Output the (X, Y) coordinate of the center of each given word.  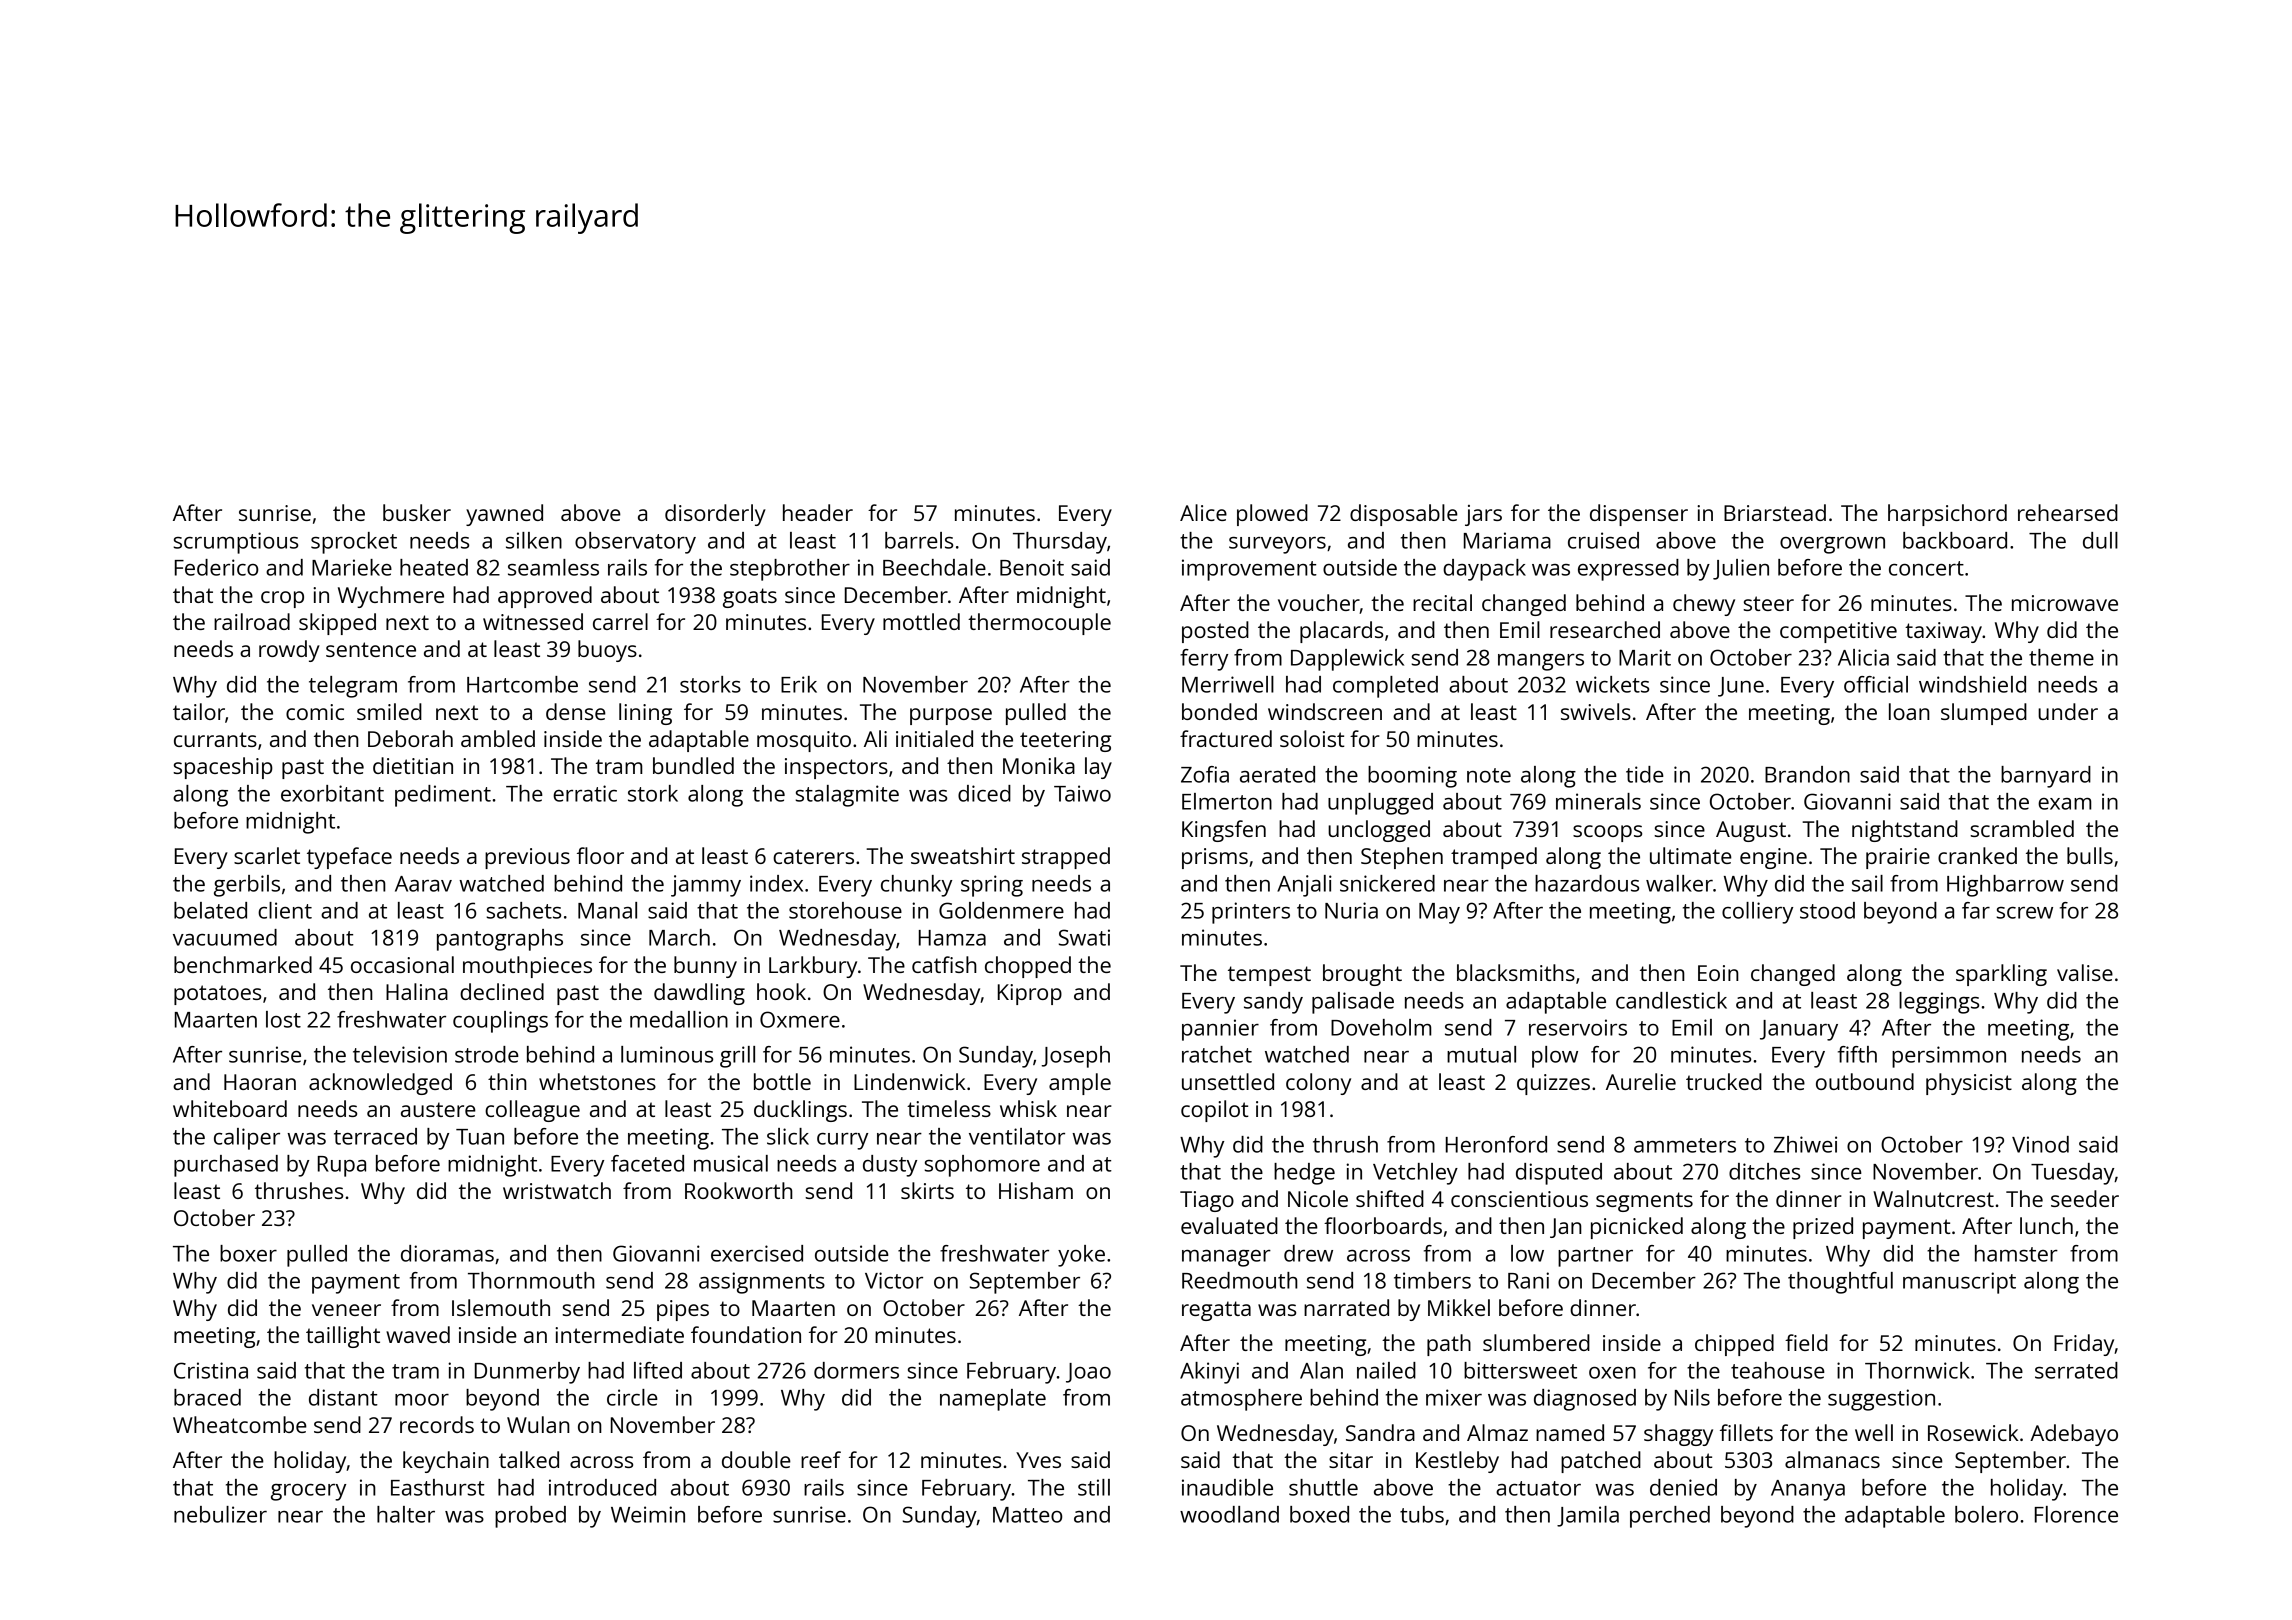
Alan (1321, 1370)
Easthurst (438, 1487)
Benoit (1032, 567)
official (1876, 684)
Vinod (2040, 1144)
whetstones (597, 1081)
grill (737, 1057)
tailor (199, 711)
